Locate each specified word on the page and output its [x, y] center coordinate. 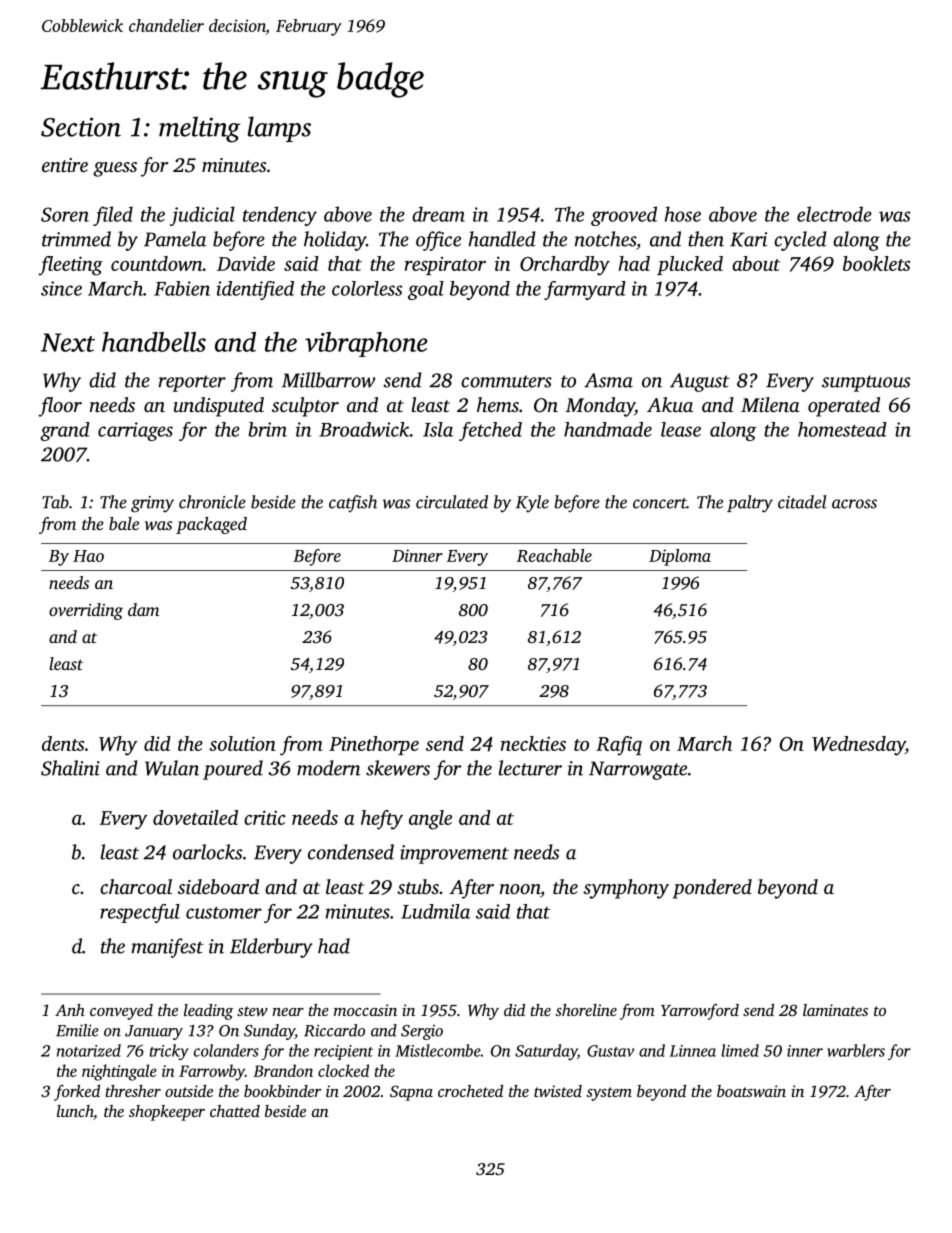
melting [199, 129]
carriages [135, 431]
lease [681, 429]
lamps [279, 129]
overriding [86, 611]
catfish [353, 504]
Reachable [554, 555]
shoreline [586, 1010]
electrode [834, 214]
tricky [169, 1052]
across [854, 504]
